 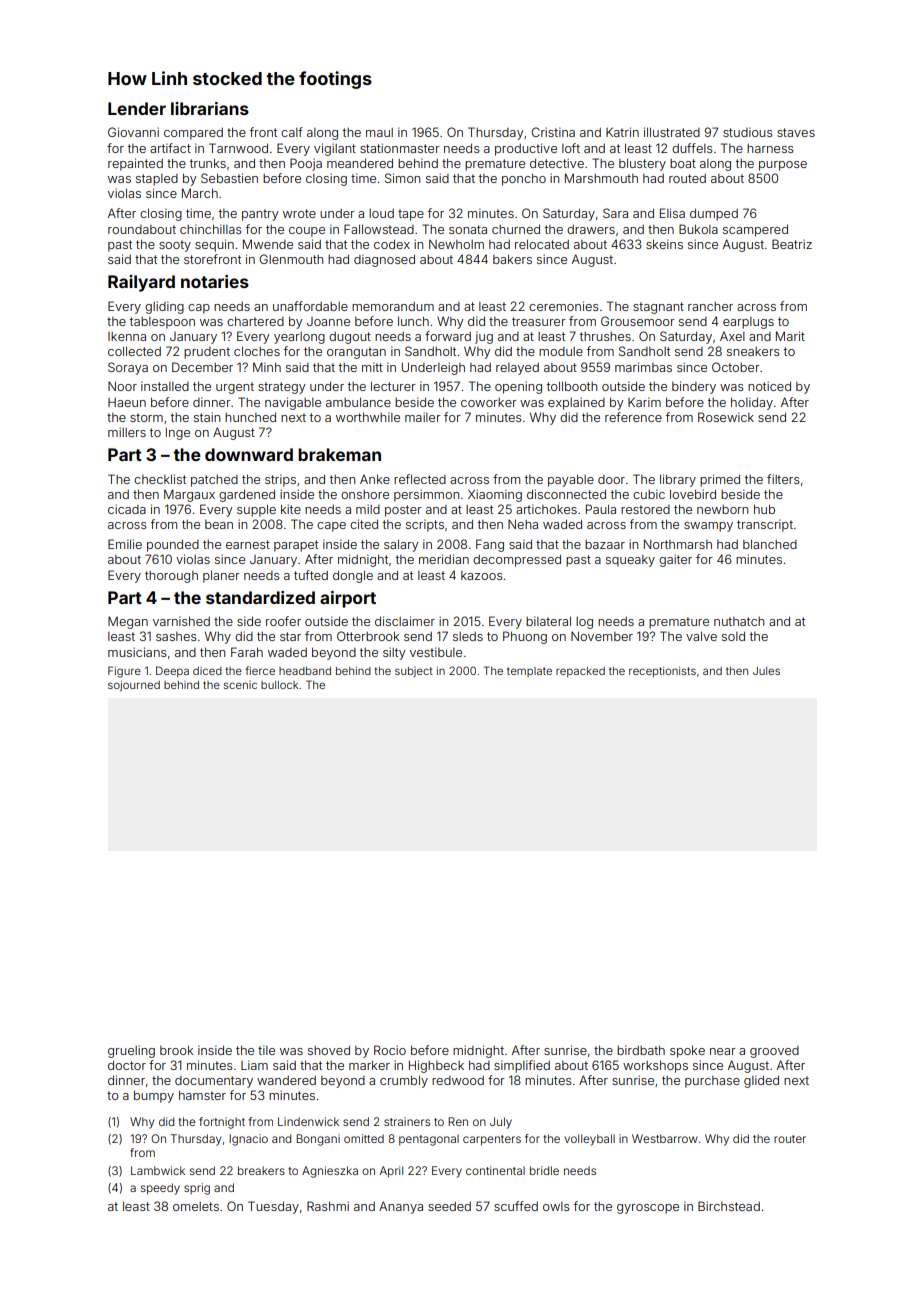 I want to click on onshore, so click(x=365, y=494).
